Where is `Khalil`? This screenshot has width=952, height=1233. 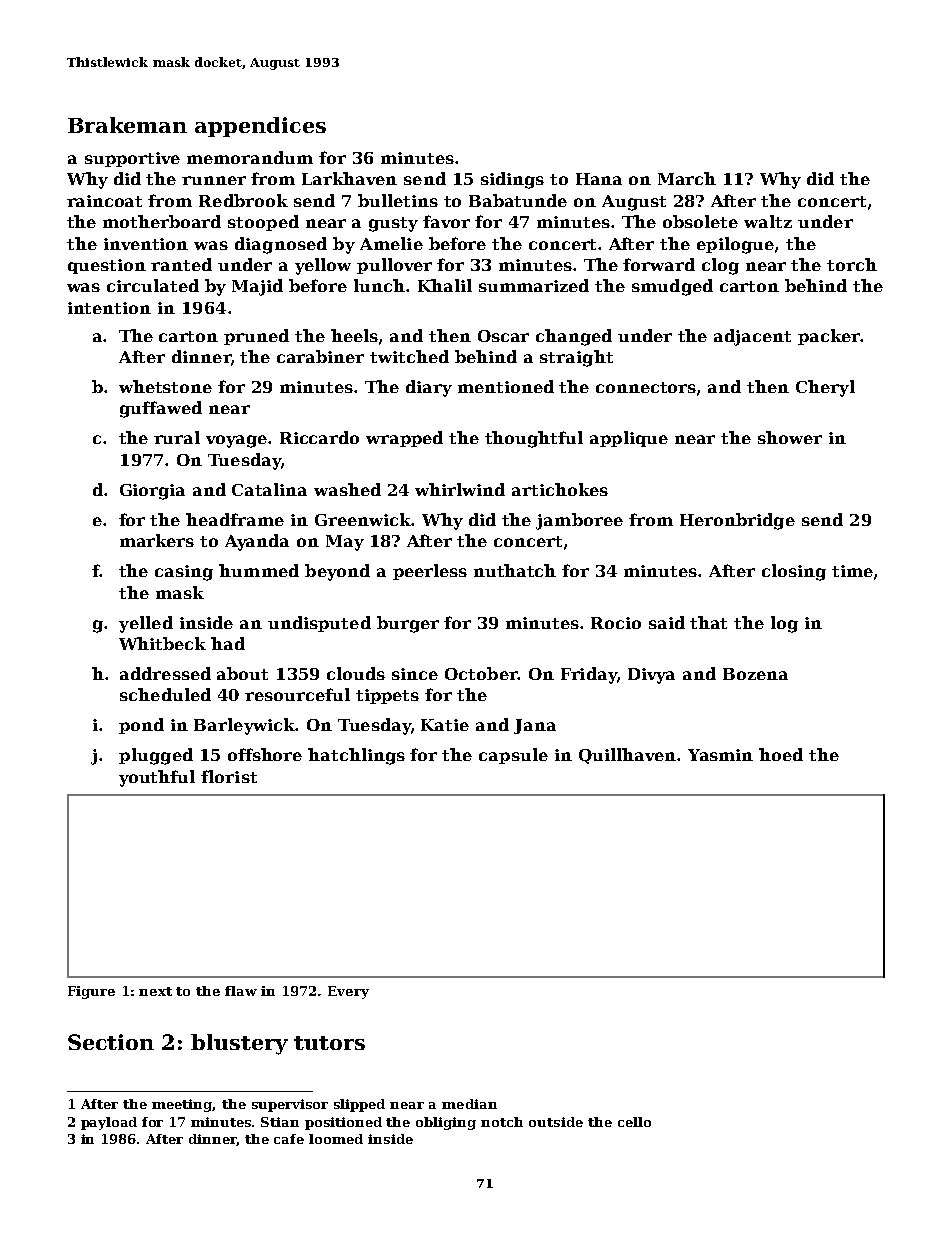 Khalil is located at coordinates (445, 285).
